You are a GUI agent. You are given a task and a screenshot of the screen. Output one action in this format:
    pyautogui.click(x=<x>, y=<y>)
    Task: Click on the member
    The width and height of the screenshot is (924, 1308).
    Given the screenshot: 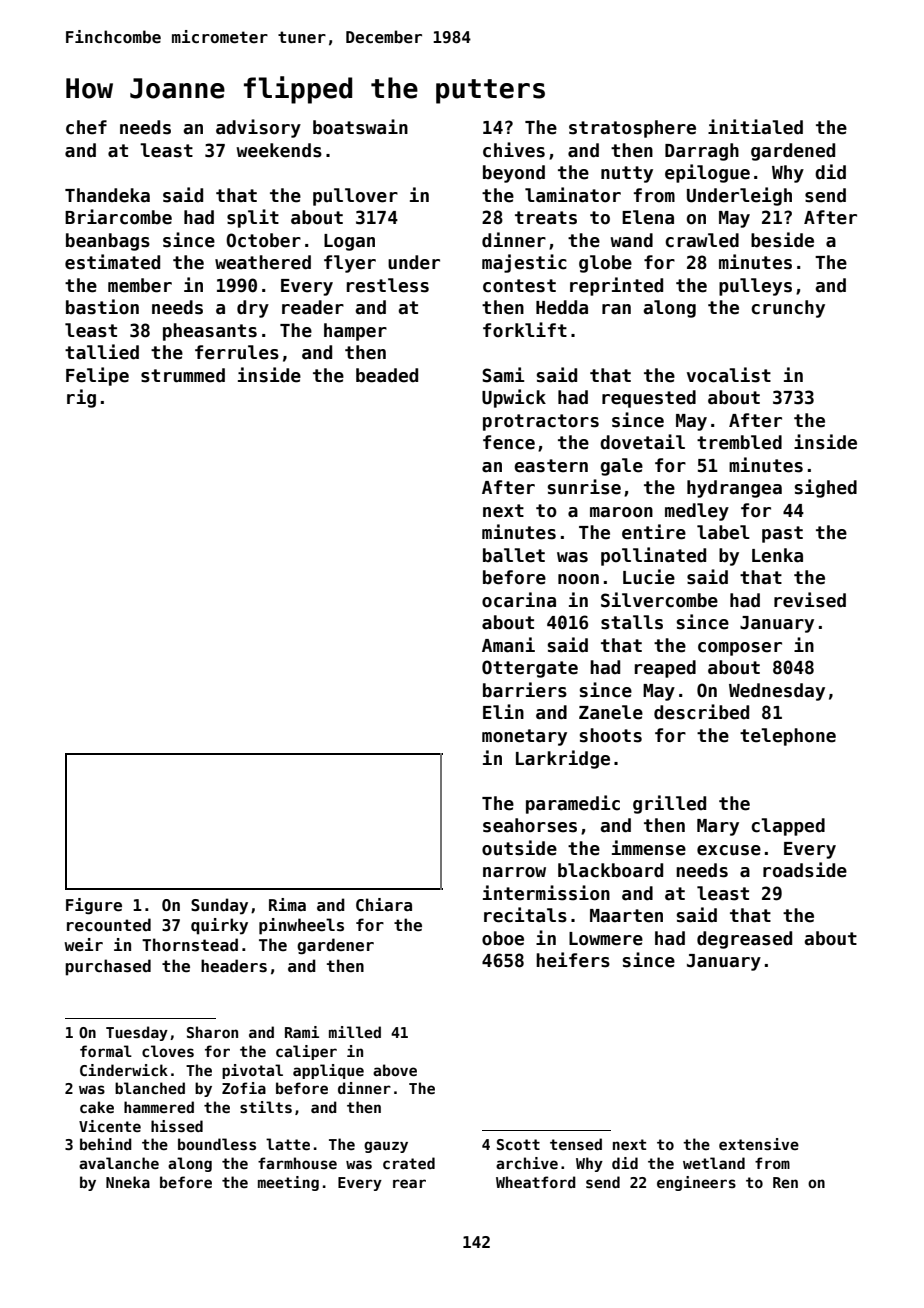 What is the action you would take?
    pyautogui.click(x=140, y=285)
